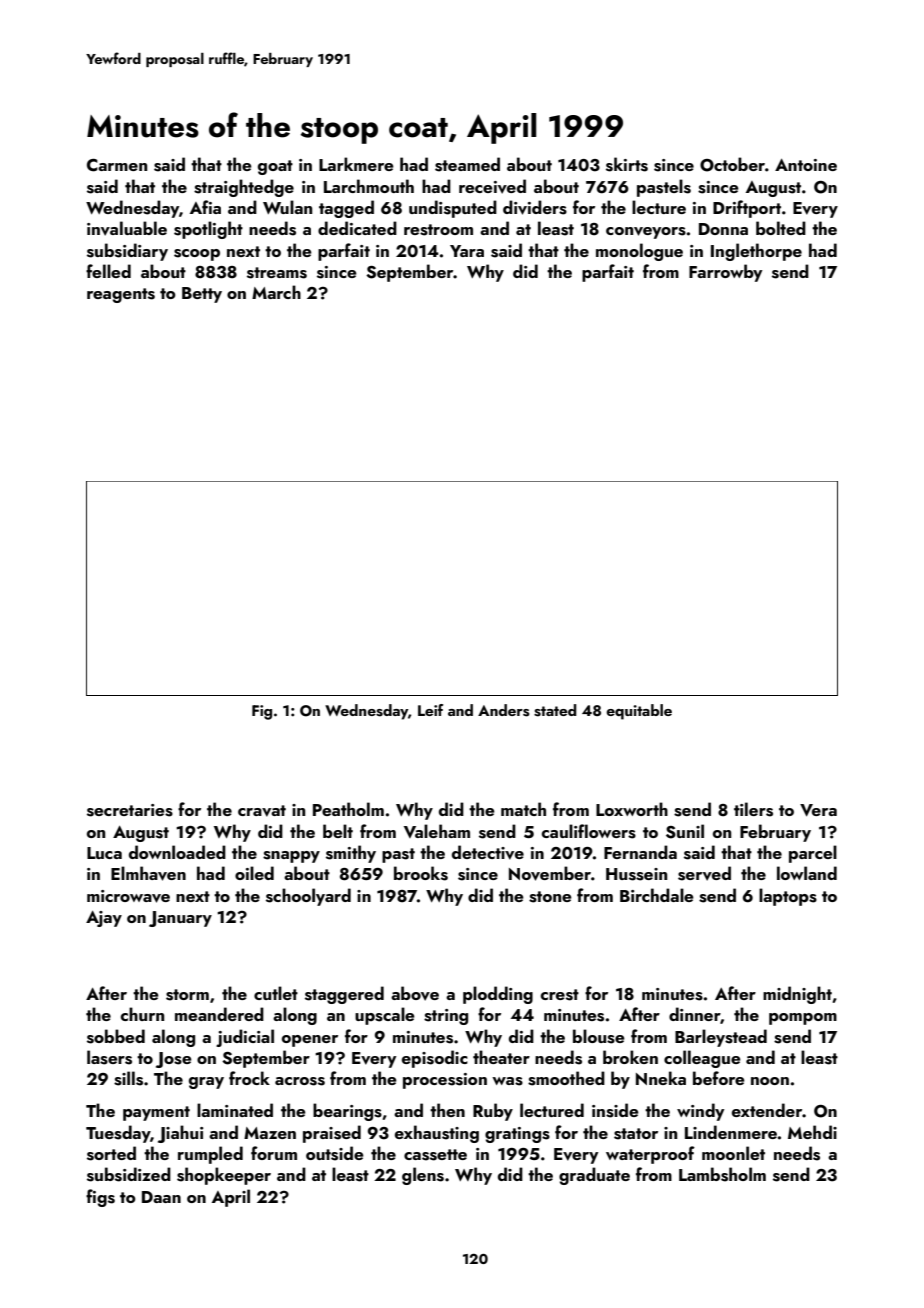 This screenshot has width=924, height=1308. Describe the element at coordinates (108, 271) in the screenshot. I see `felled` at that location.
